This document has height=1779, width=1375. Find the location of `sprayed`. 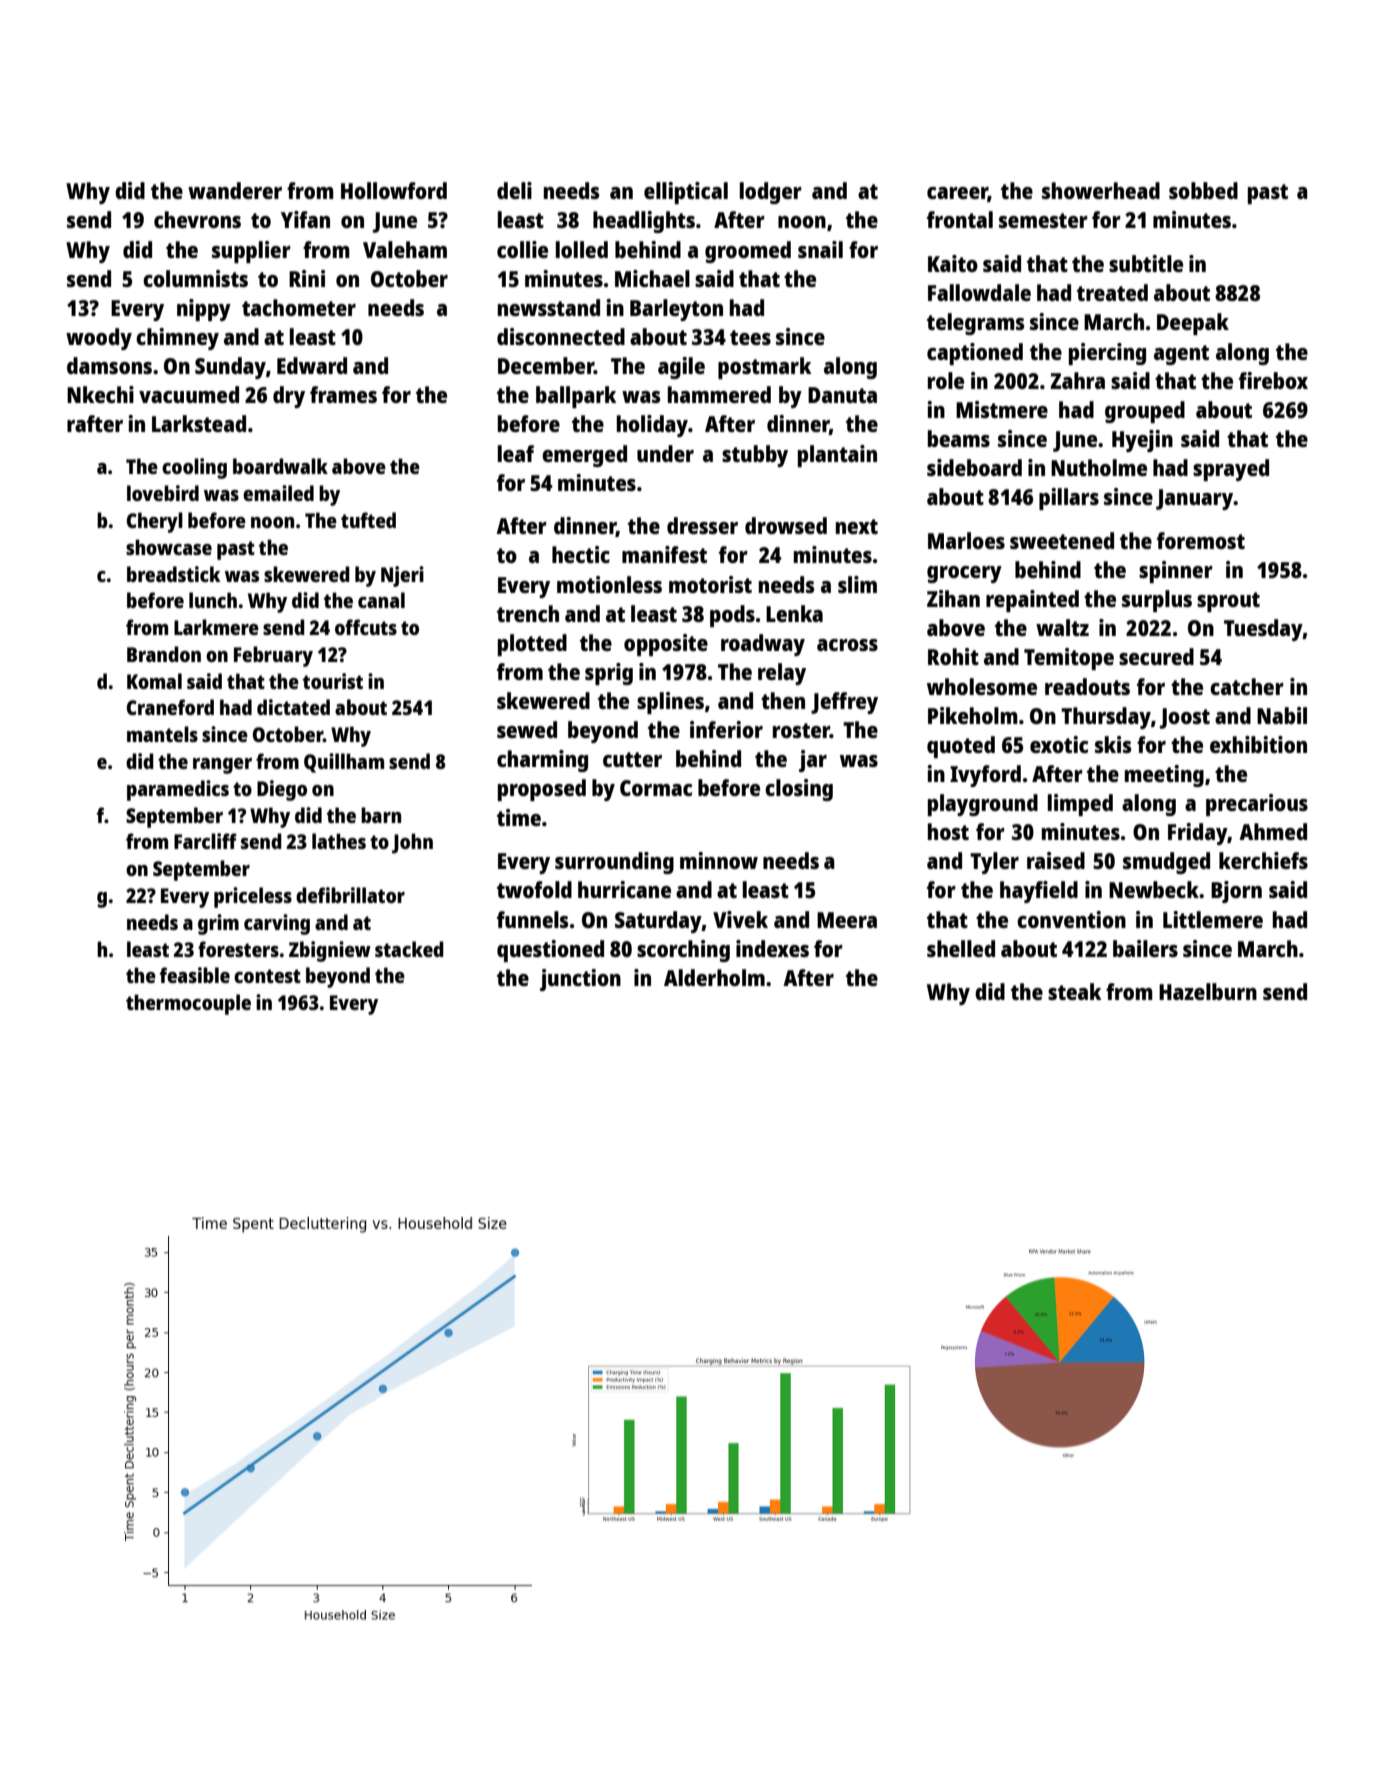

sprayed is located at coordinates (1231, 470).
